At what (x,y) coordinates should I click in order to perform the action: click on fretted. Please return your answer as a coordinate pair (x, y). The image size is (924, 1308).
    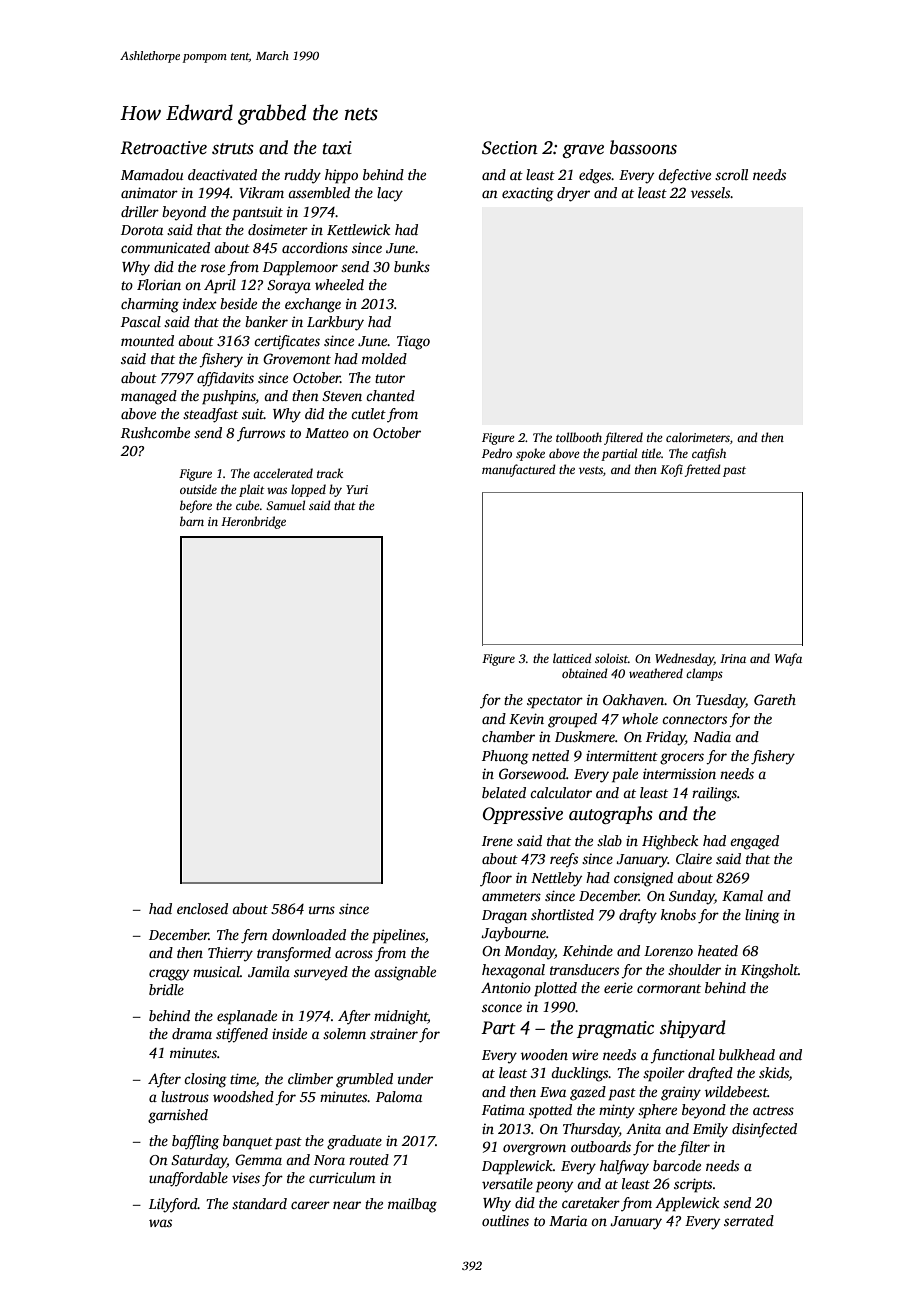
    Looking at the image, I should click on (703, 470).
